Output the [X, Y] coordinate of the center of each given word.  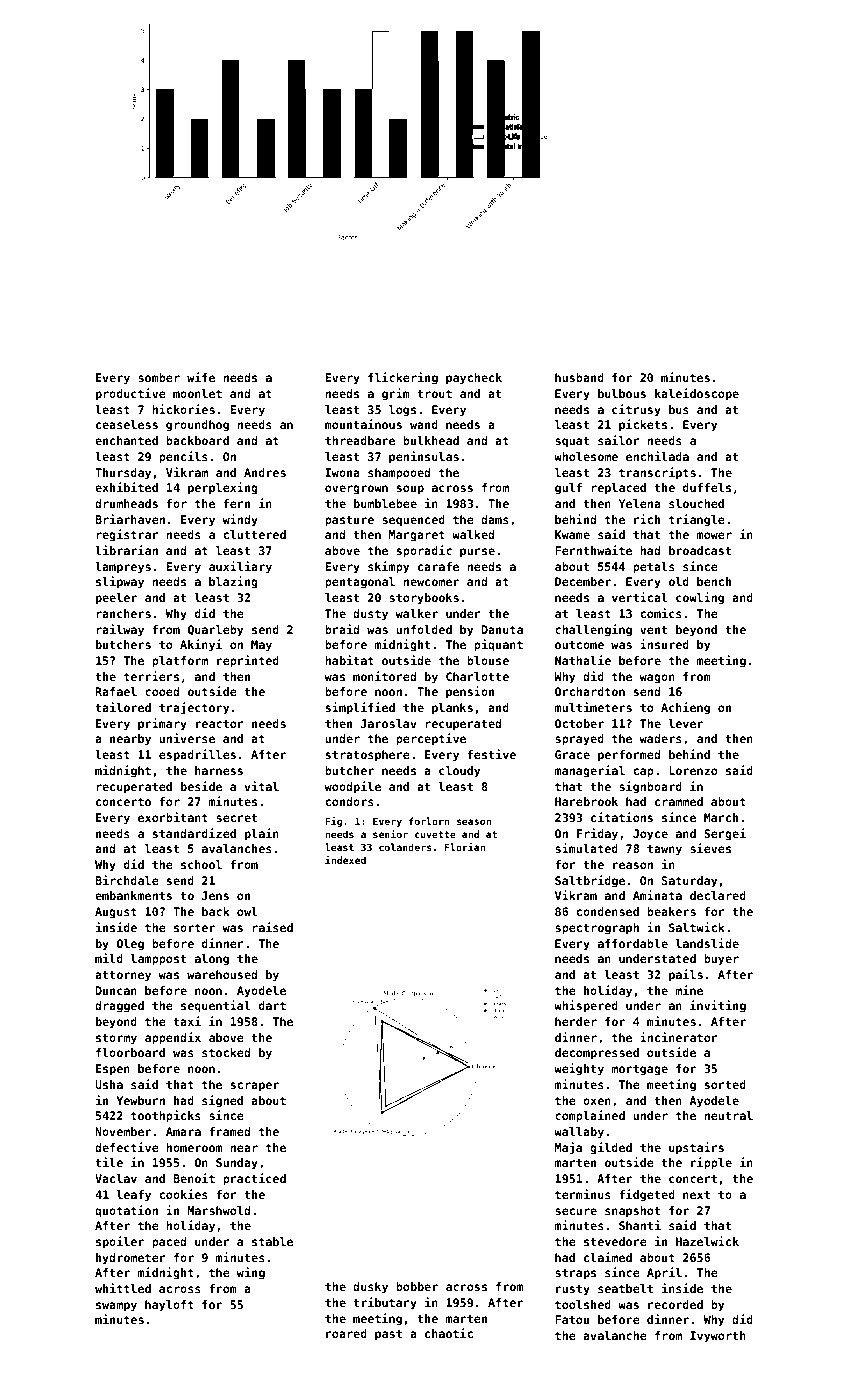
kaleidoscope [697, 394]
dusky [370, 1288]
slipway [120, 582]
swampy [116, 1307]
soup [410, 490]
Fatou [572, 1319]
